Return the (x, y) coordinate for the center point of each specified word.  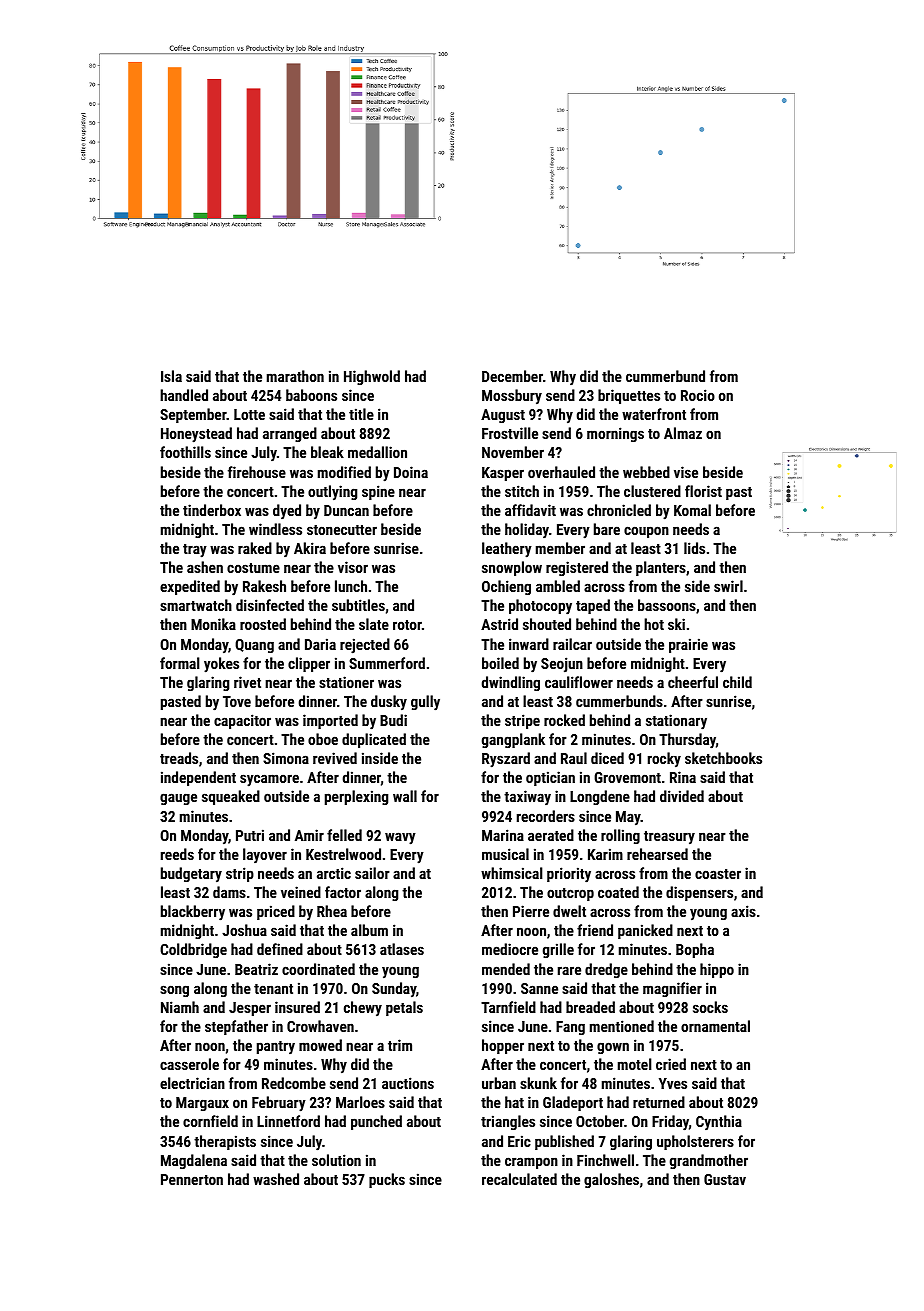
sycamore (269, 780)
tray (195, 551)
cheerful (693, 682)
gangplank (513, 740)
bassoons (667, 605)
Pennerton (192, 1179)
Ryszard (506, 760)
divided (682, 796)
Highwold (372, 377)
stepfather (236, 1027)
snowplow (512, 568)
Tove (237, 701)
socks (710, 1007)
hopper (503, 1046)
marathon (295, 376)
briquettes (629, 396)
